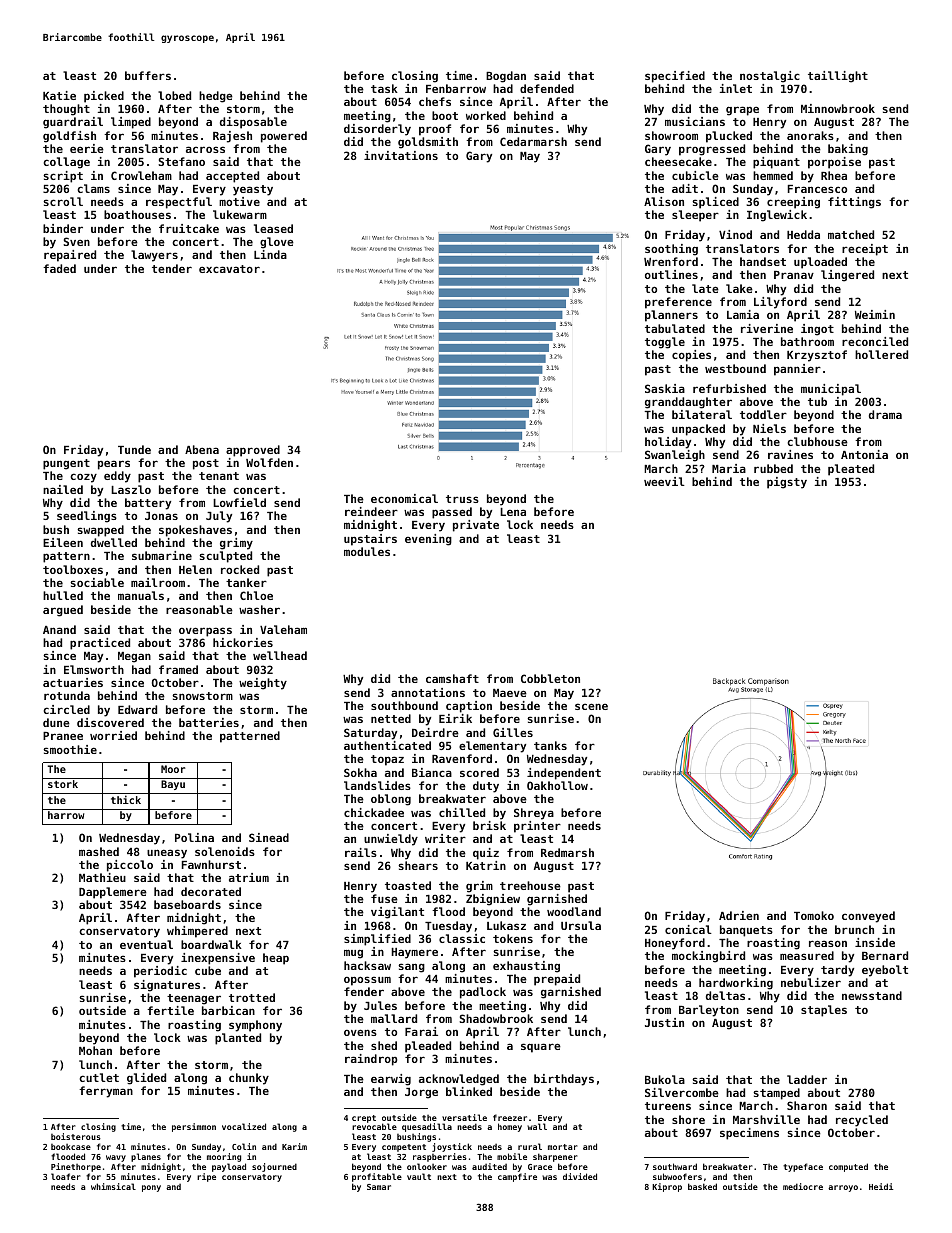 The width and height of the document is (952, 1233). What do you see at coordinates (379, 1187) in the document?
I see `Samar` at bounding box center [379, 1187].
